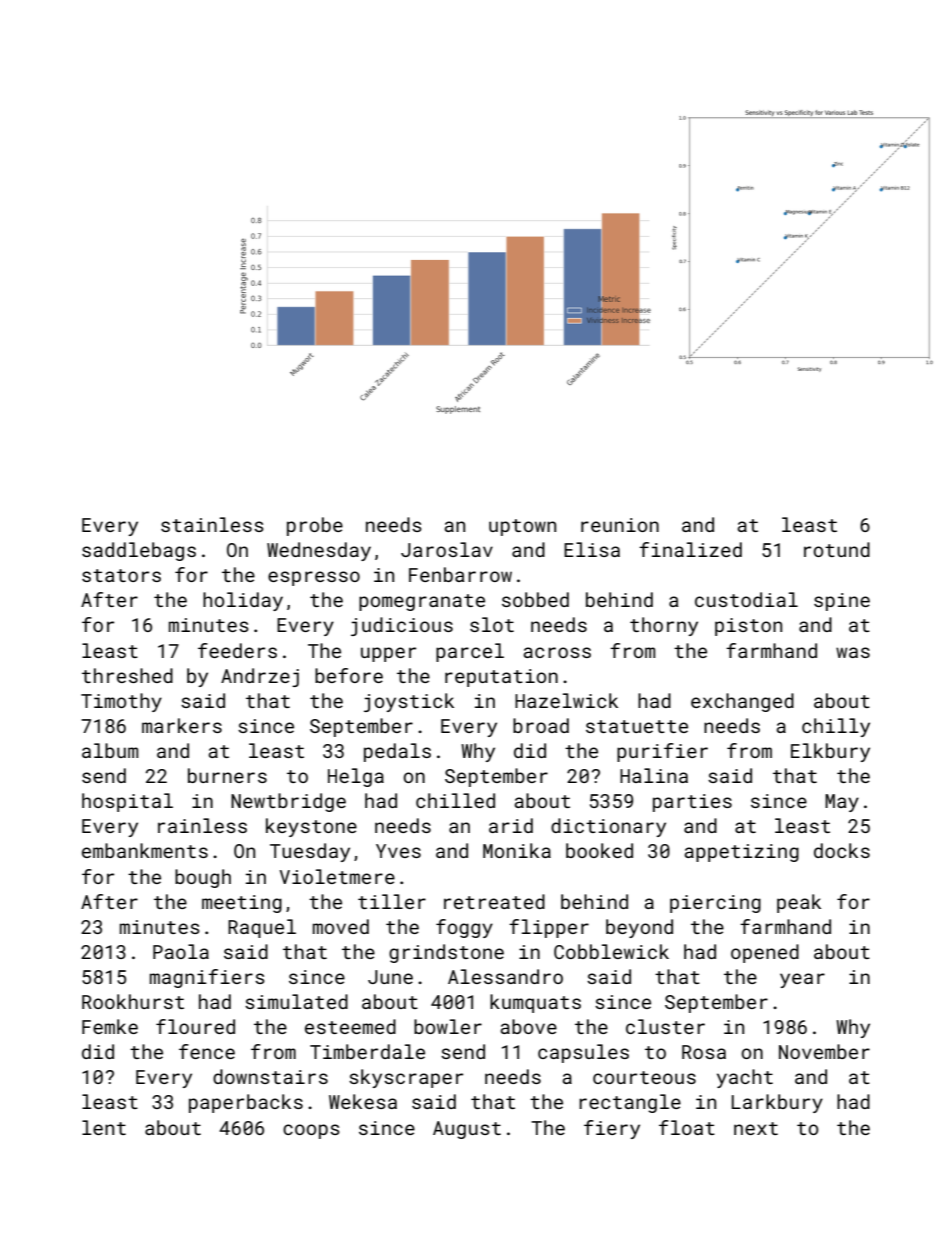 This page has width=952, height=1233. Describe the element at coordinates (665, 1026) in the page. I see `cluster` at that location.
